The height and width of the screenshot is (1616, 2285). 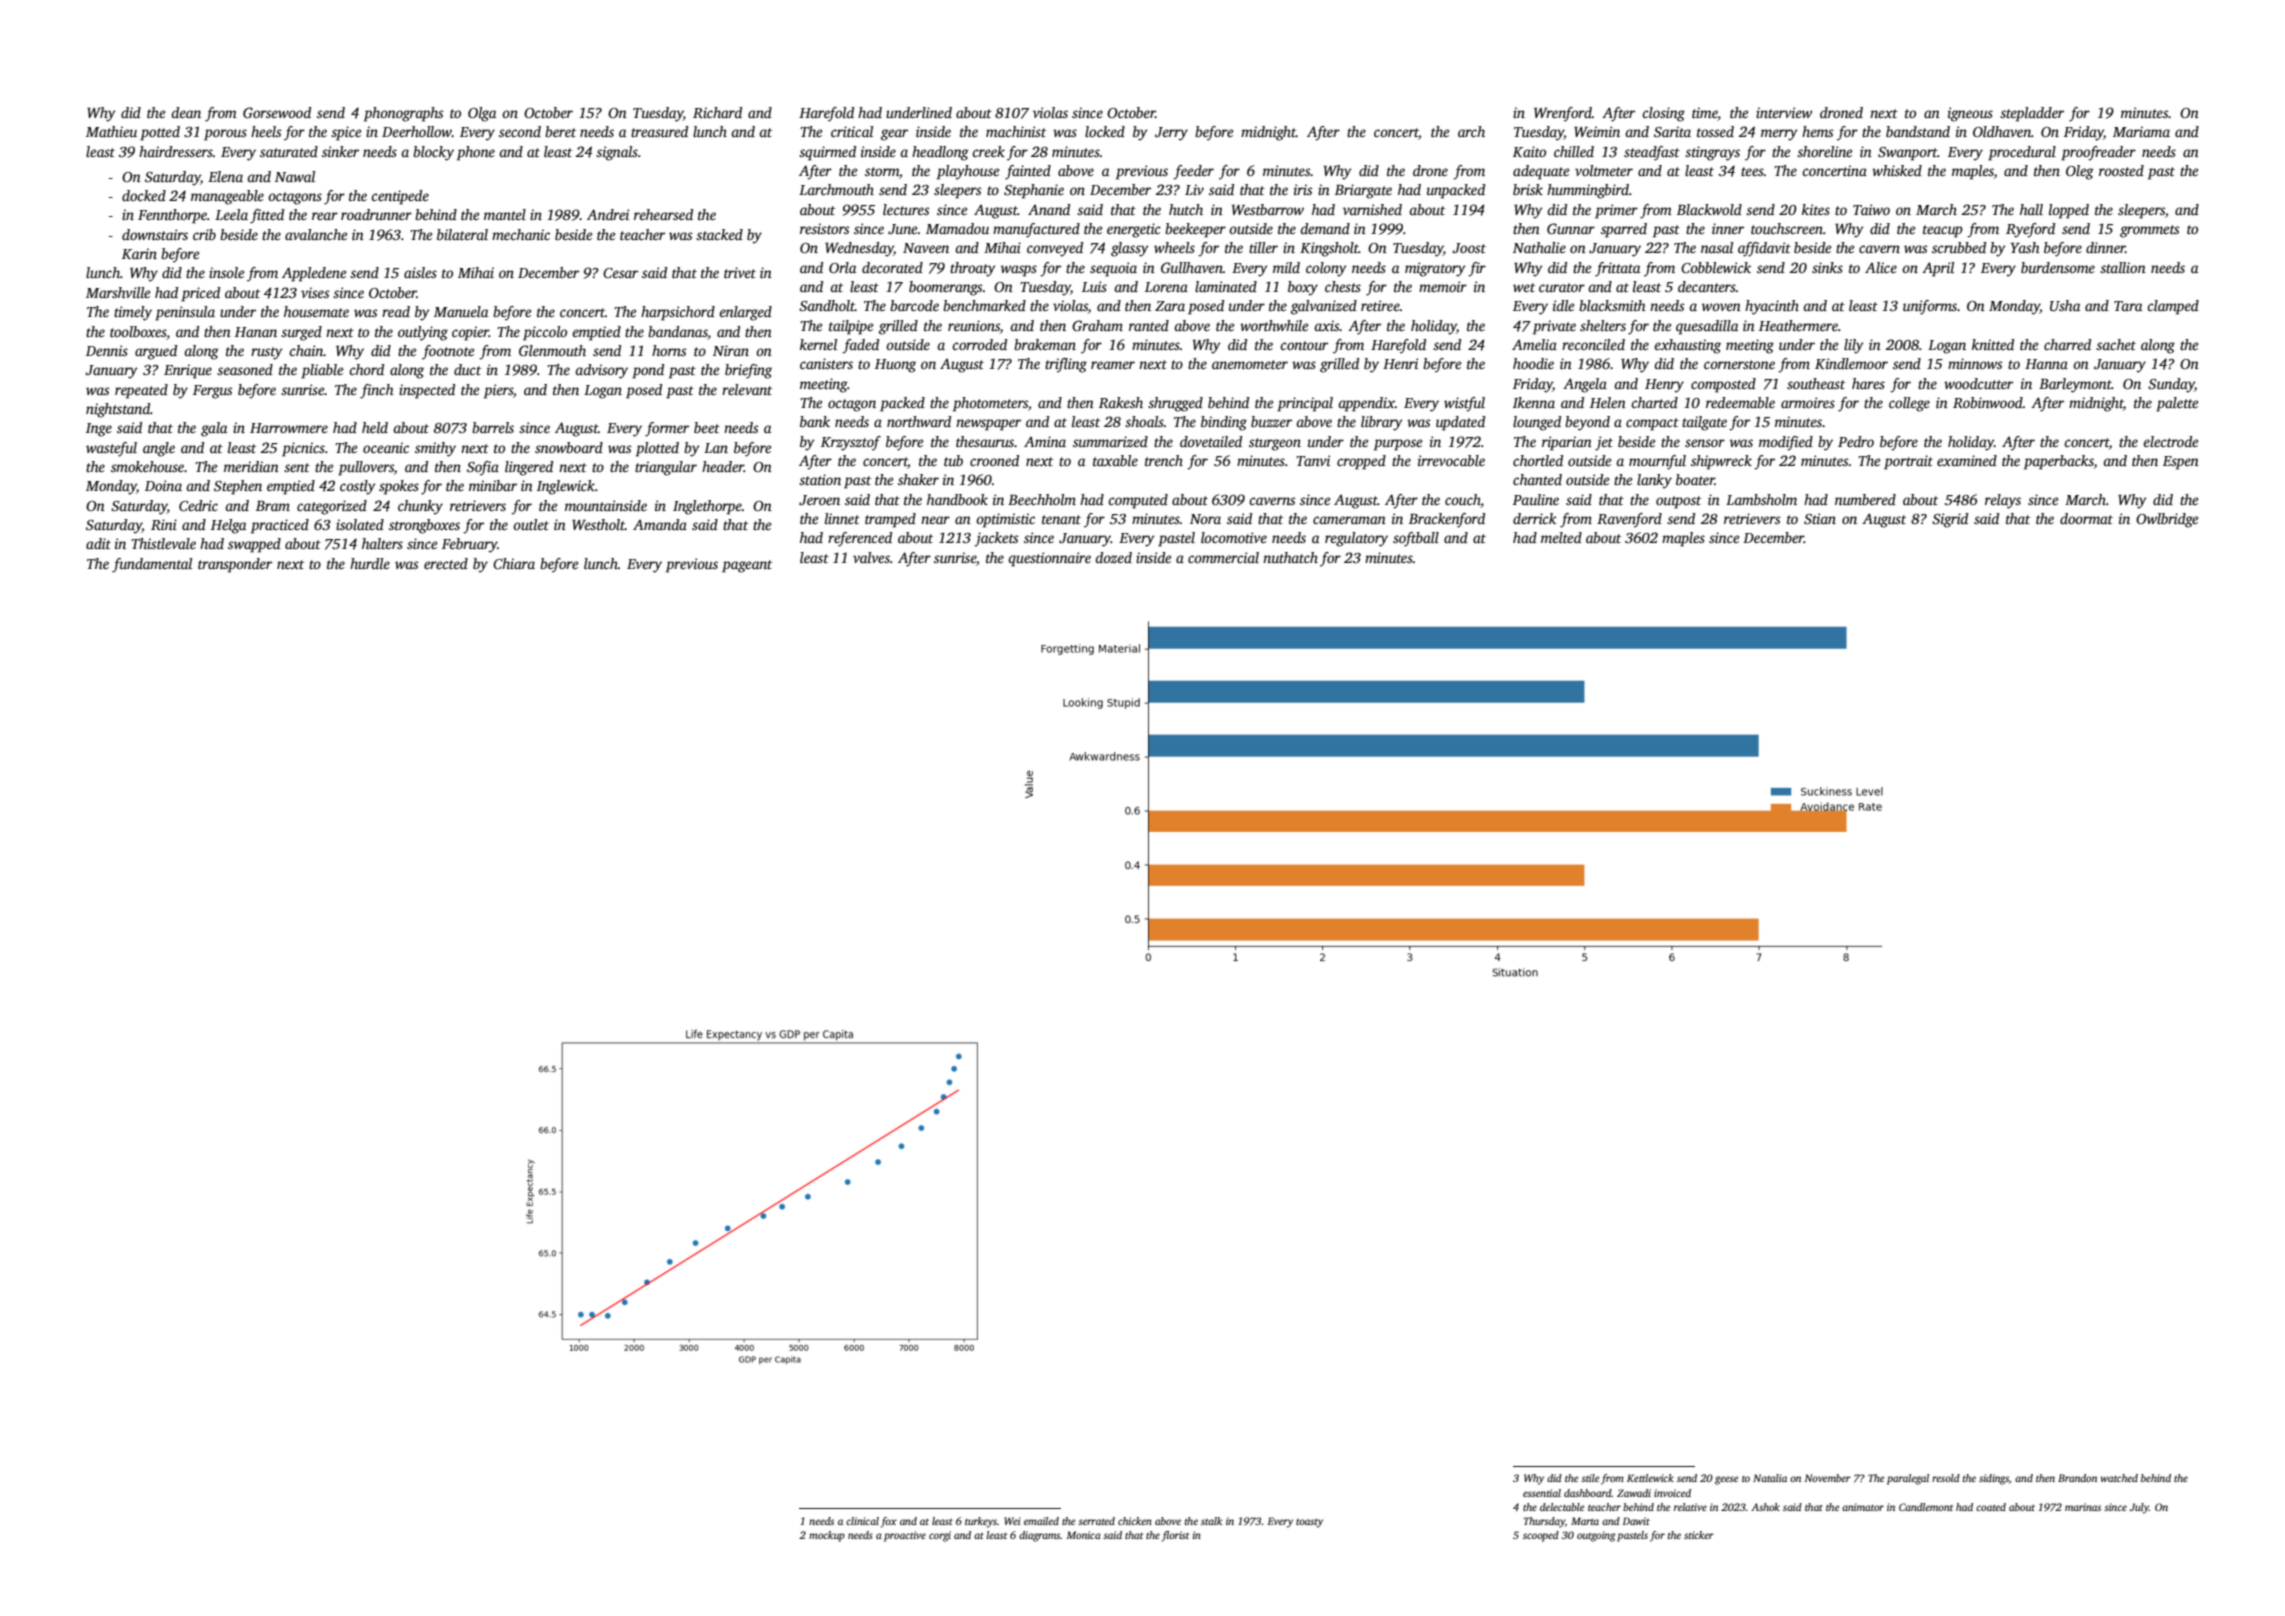 What do you see at coordinates (1950, 520) in the screenshot?
I see `Sigrid` at bounding box center [1950, 520].
